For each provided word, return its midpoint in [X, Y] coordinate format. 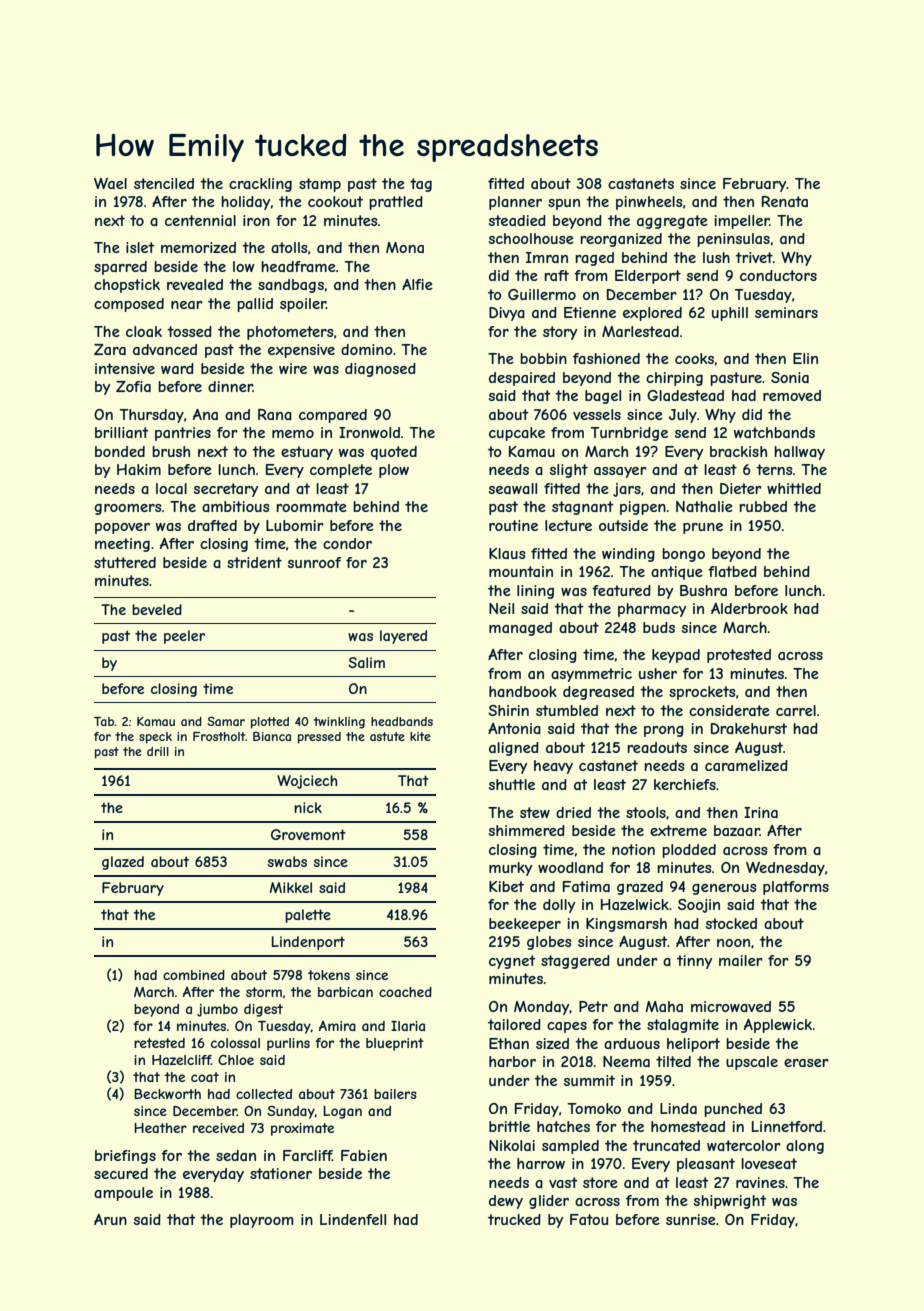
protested [739, 656]
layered [403, 637]
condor [347, 543]
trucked [514, 1219]
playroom [262, 1221]
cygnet [512, 962]
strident [254, 562]
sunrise [691, 1219]
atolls [289, 247]
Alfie [417, 284]
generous [724, 889]
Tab [104, 721]
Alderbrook [749, 608]
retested [159, 1043]
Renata [785, 201]
